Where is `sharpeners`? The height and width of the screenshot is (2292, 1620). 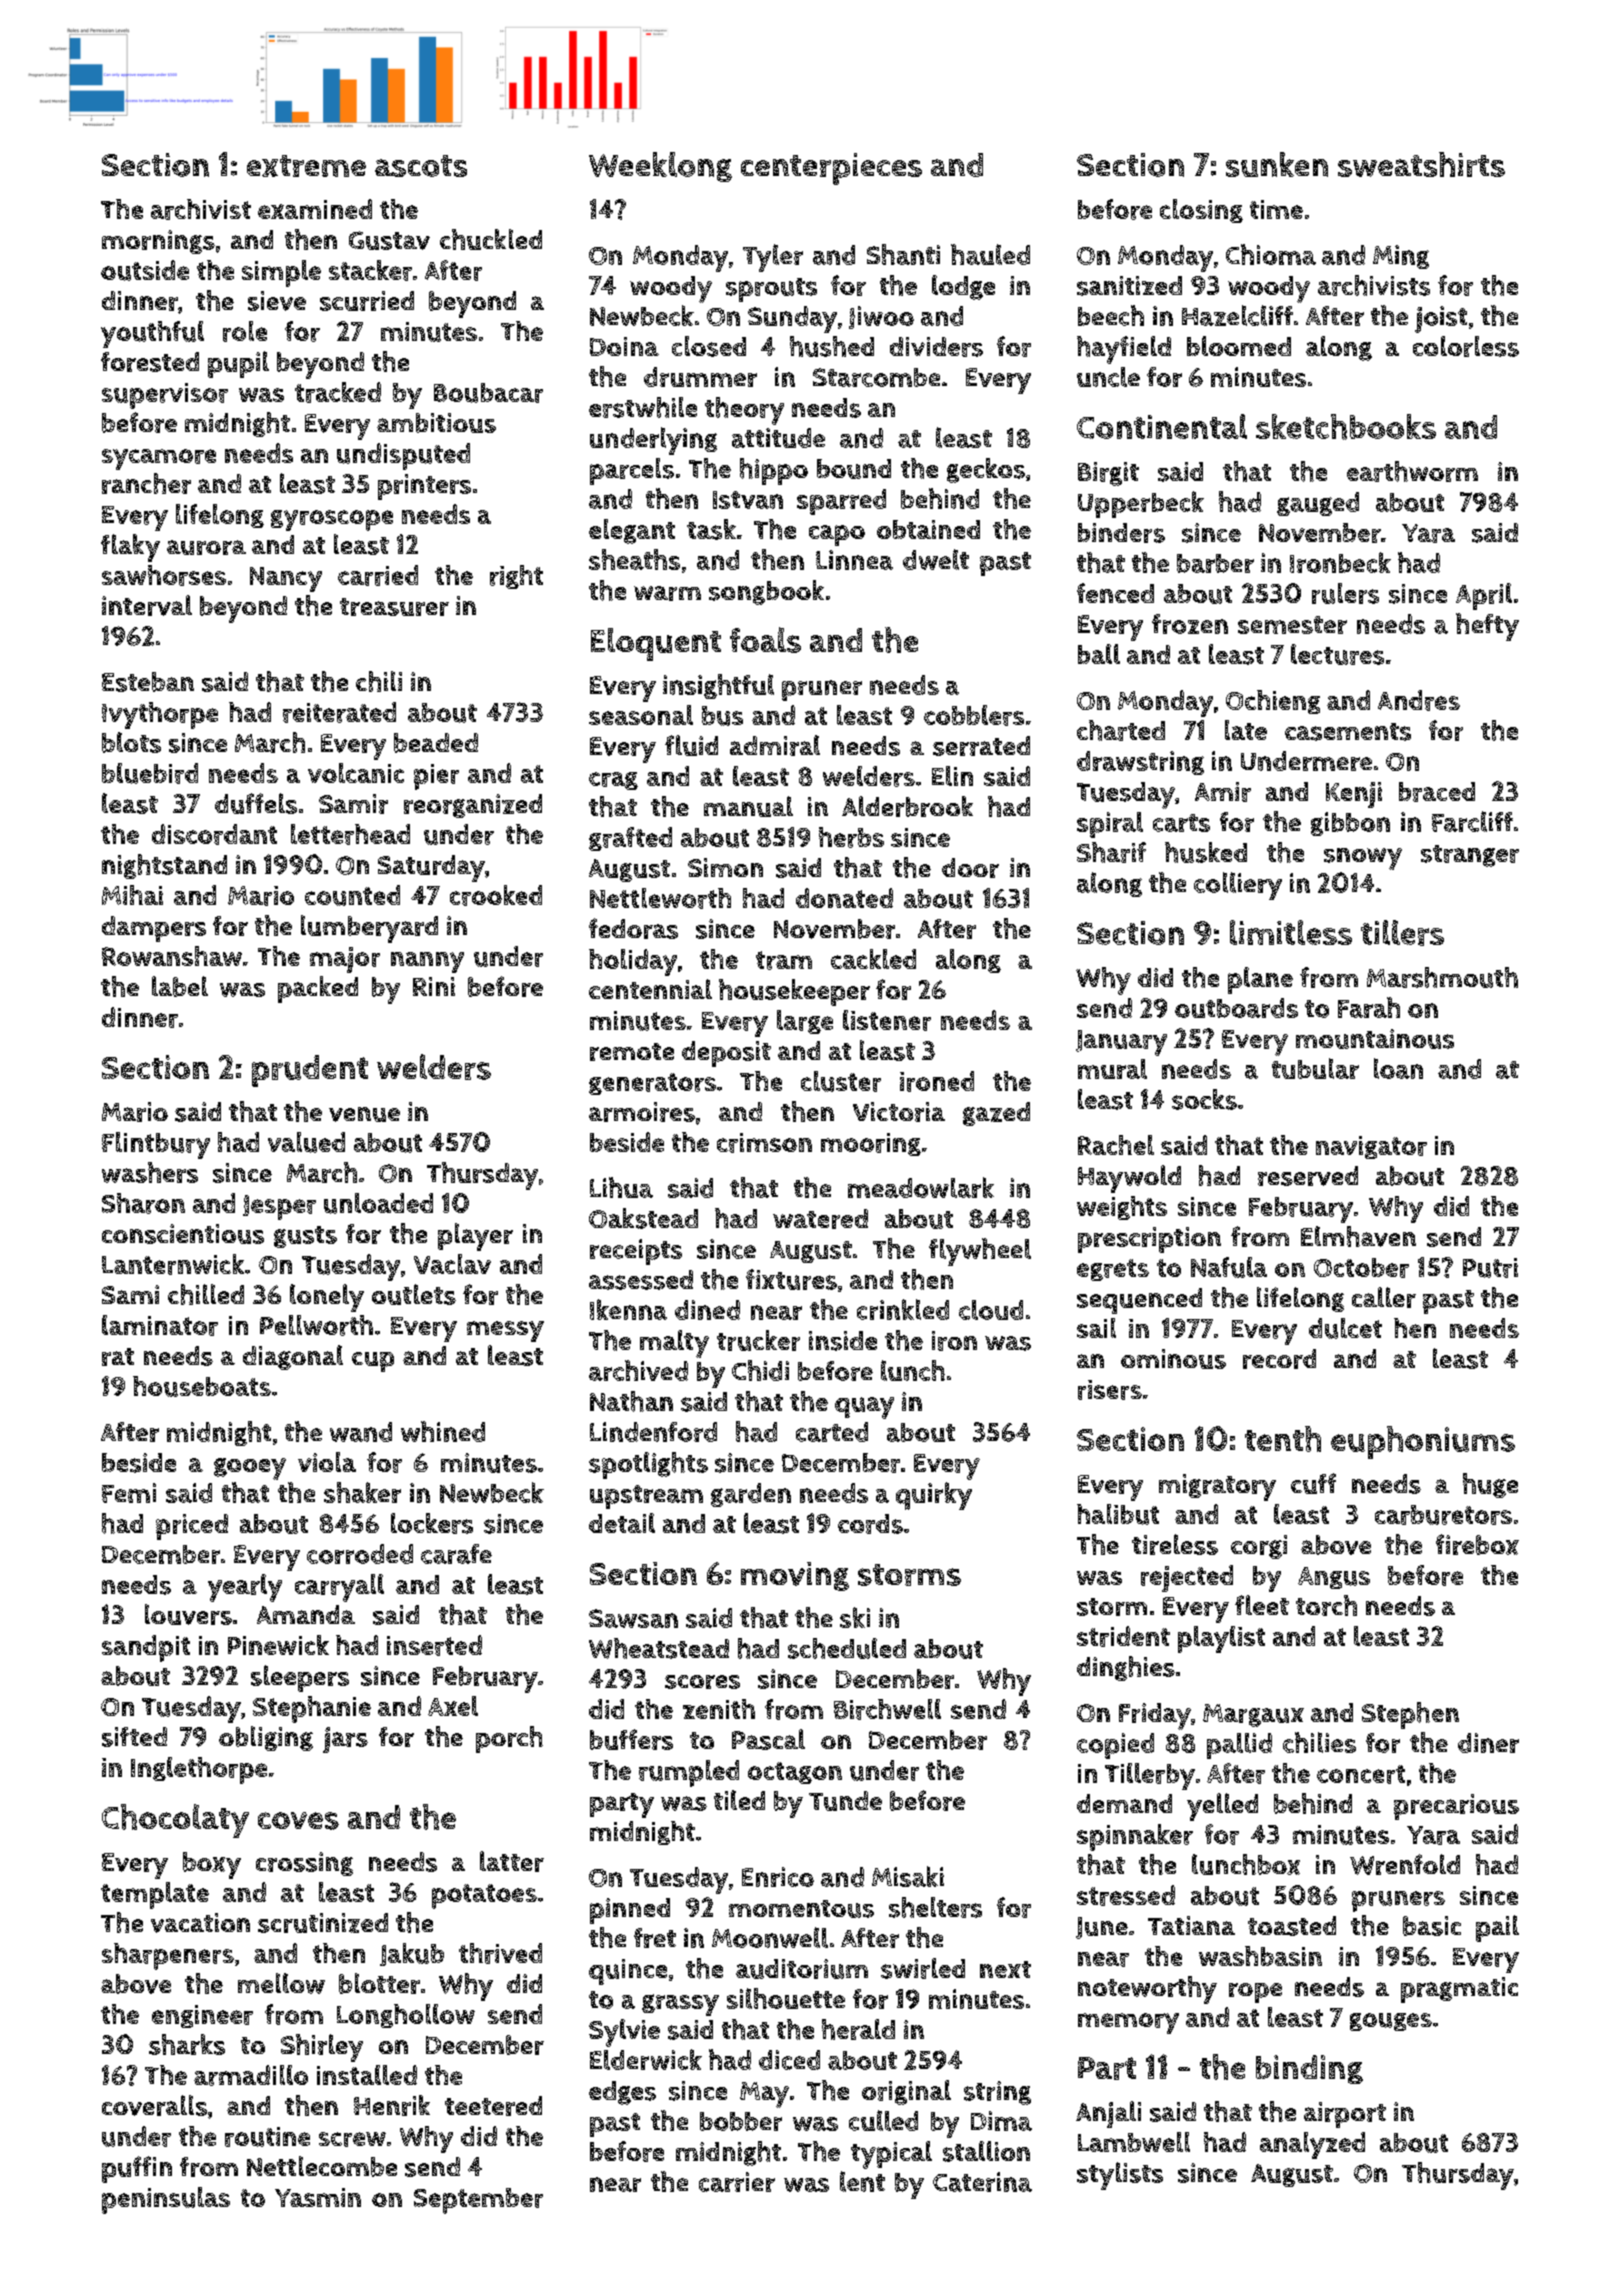 sharpeners is located at coordinates (168, 1956).
